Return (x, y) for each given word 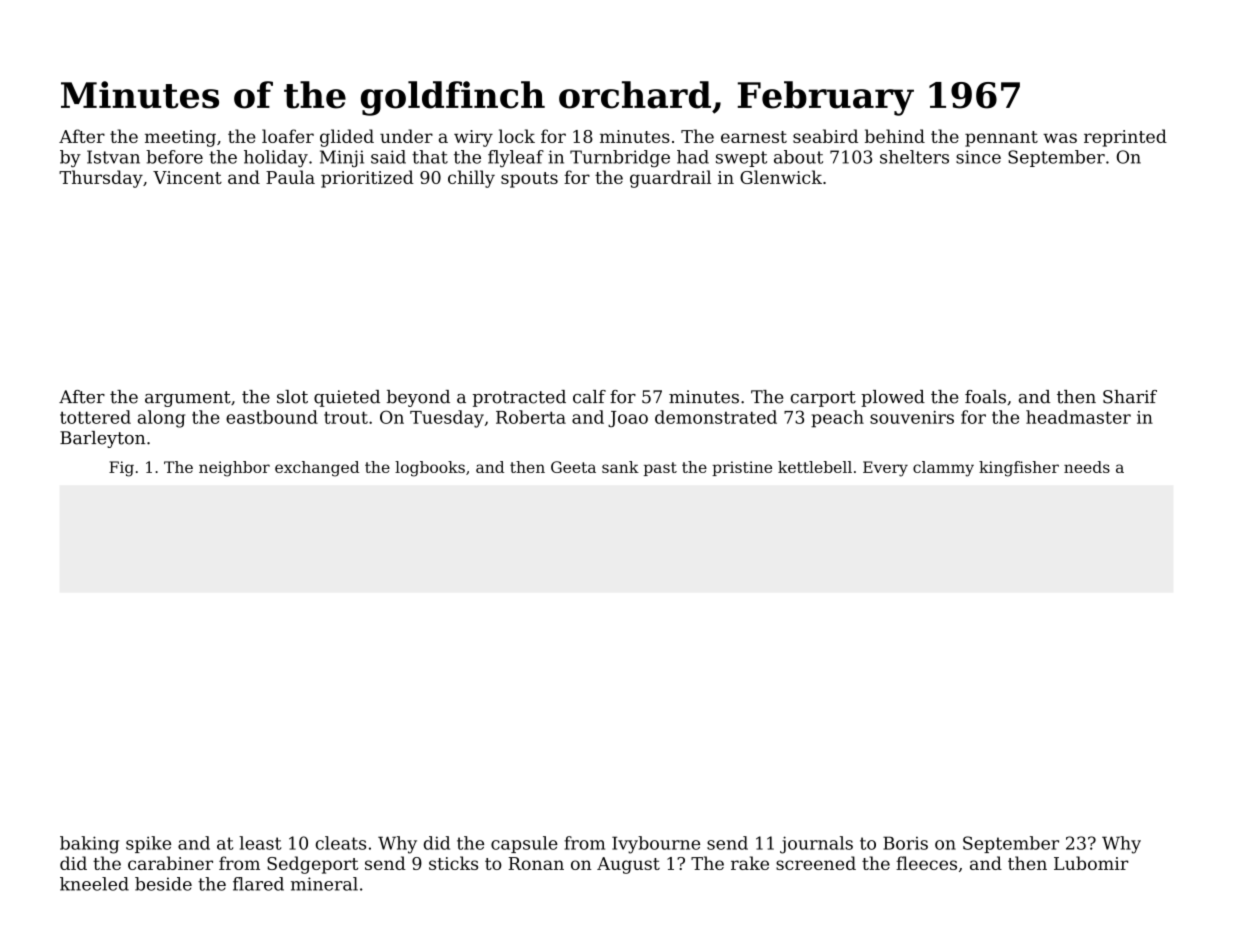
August (628, 865)
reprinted (1125, 138)
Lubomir (1091, 863)
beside (163, 884)
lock (517, 136)
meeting (180, 138)
